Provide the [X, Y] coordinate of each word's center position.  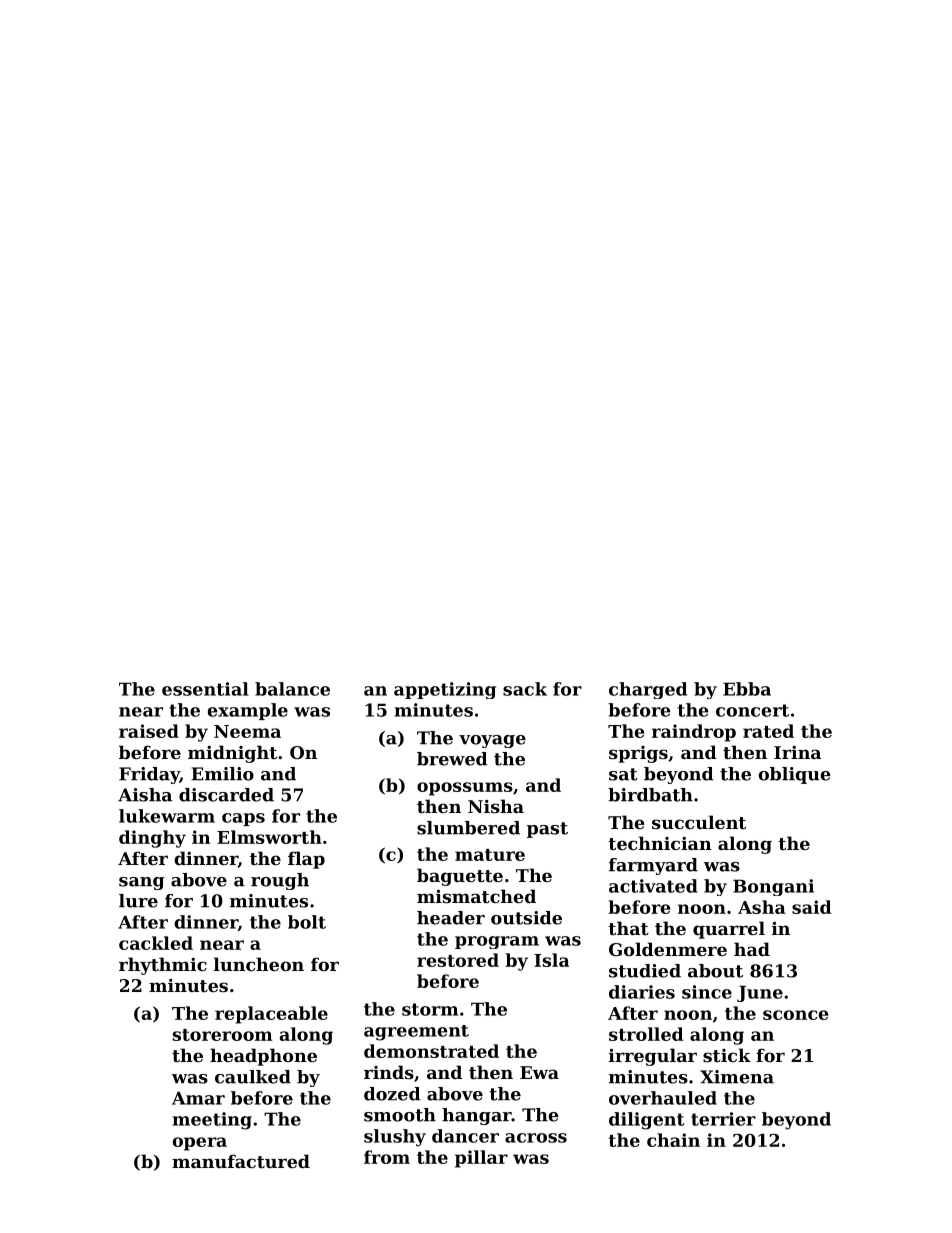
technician [660, 843]
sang [142, 883]
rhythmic [163, 966]
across [536, 1138]
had [752, 949]
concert [752, 710]
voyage [492, 741]
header [451, 918]
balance [292, 689]
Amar [198, 1098]
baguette [460, 877]
